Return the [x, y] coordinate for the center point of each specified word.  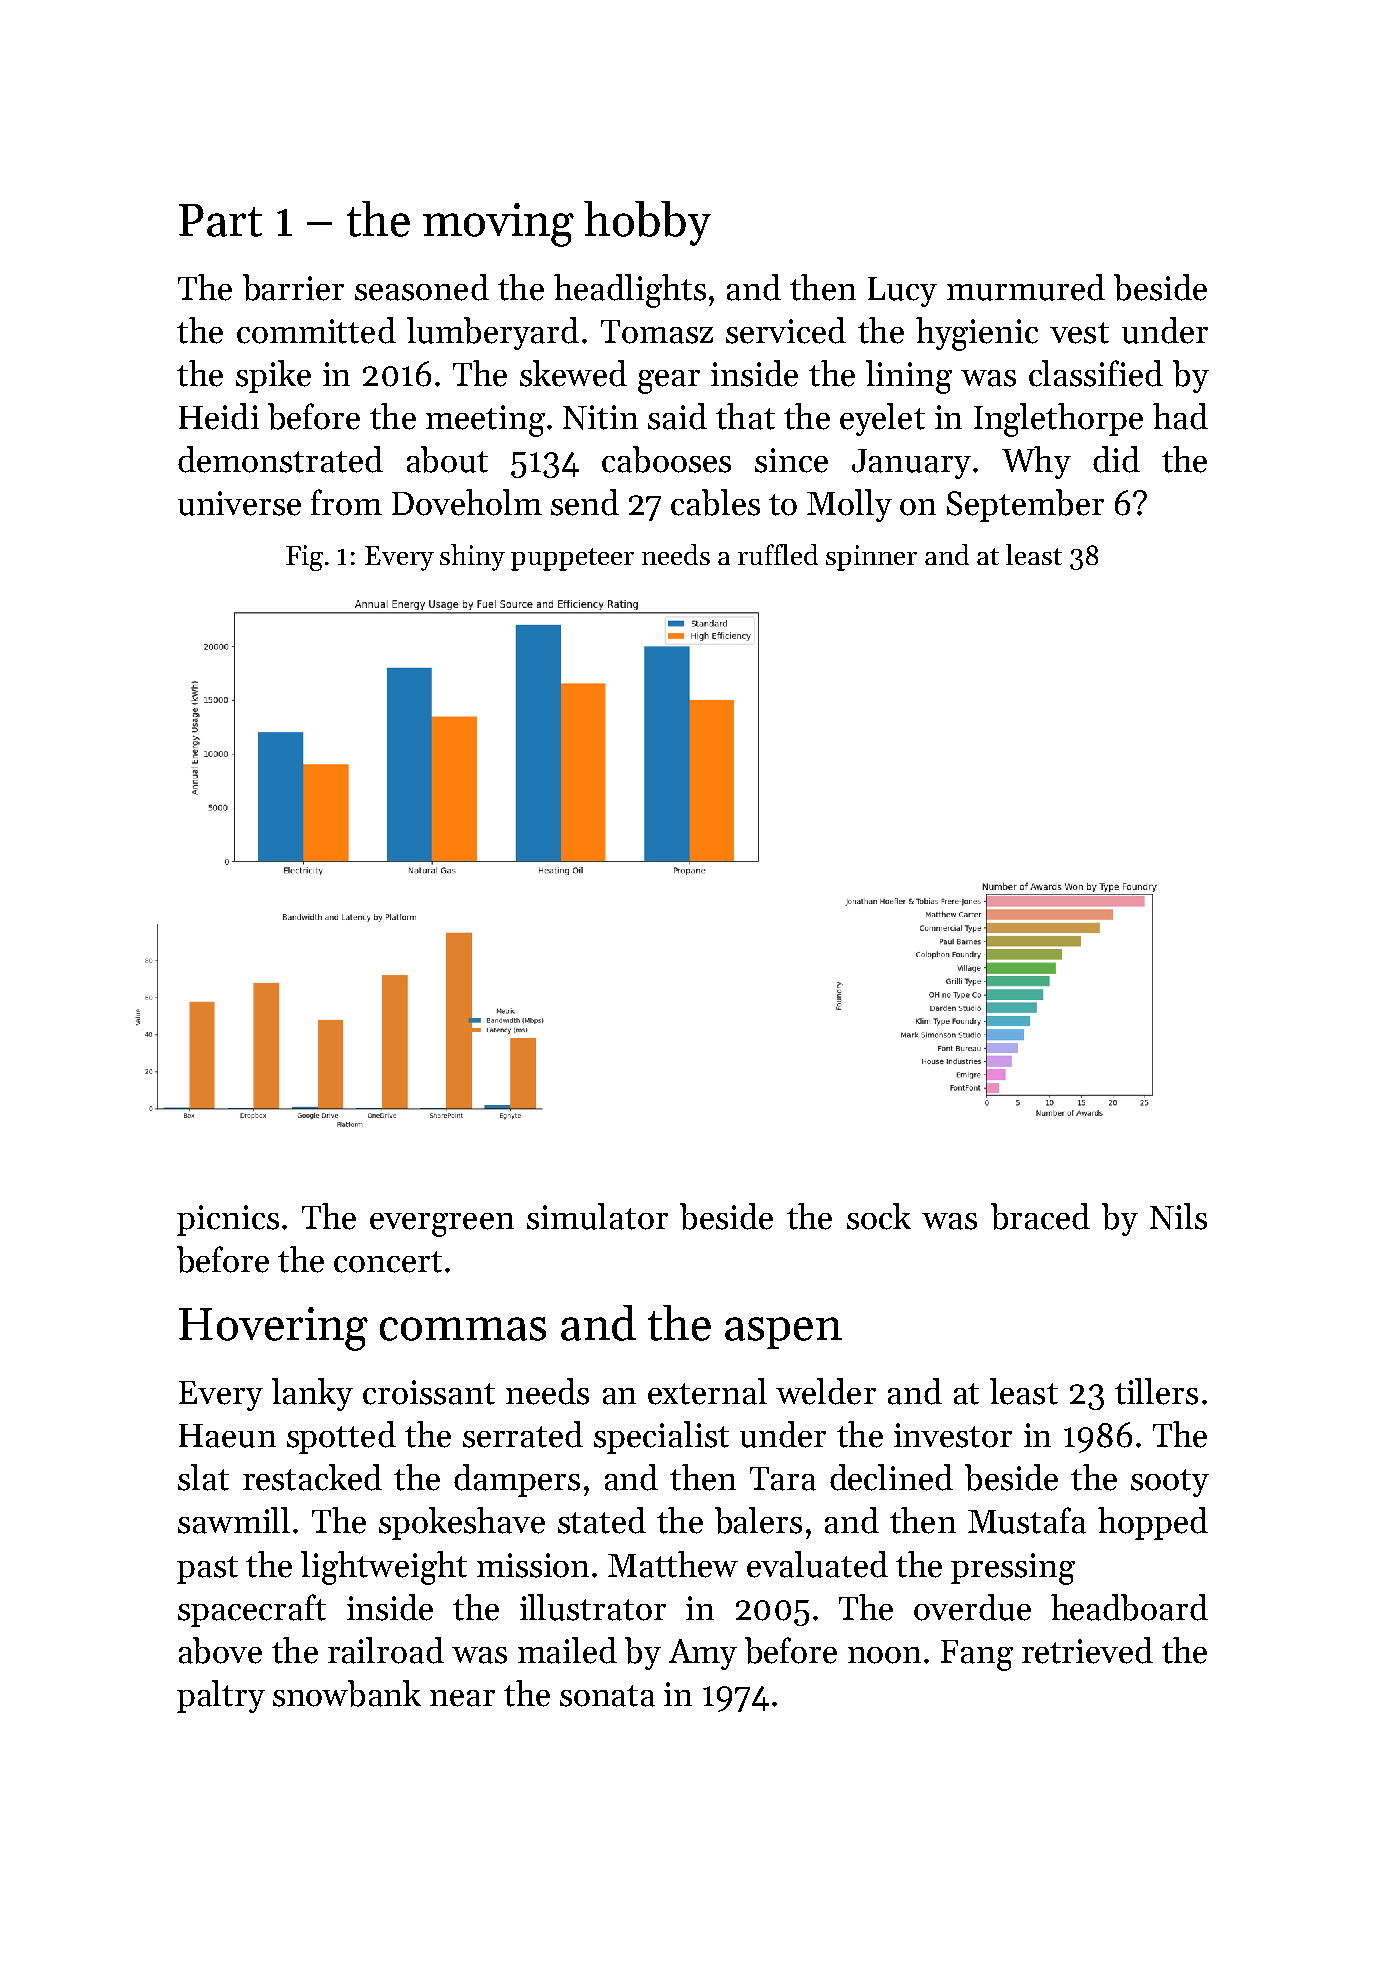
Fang [977, 1655]
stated [602, 1520]
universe [239, 503]
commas [463, 1329]
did [1116, 459]
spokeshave [462, 1523]
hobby [647, 223]
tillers [1156, 1391]
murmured [1026, 287]
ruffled [778, 554]
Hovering [273, 1329]
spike [273, 376]
